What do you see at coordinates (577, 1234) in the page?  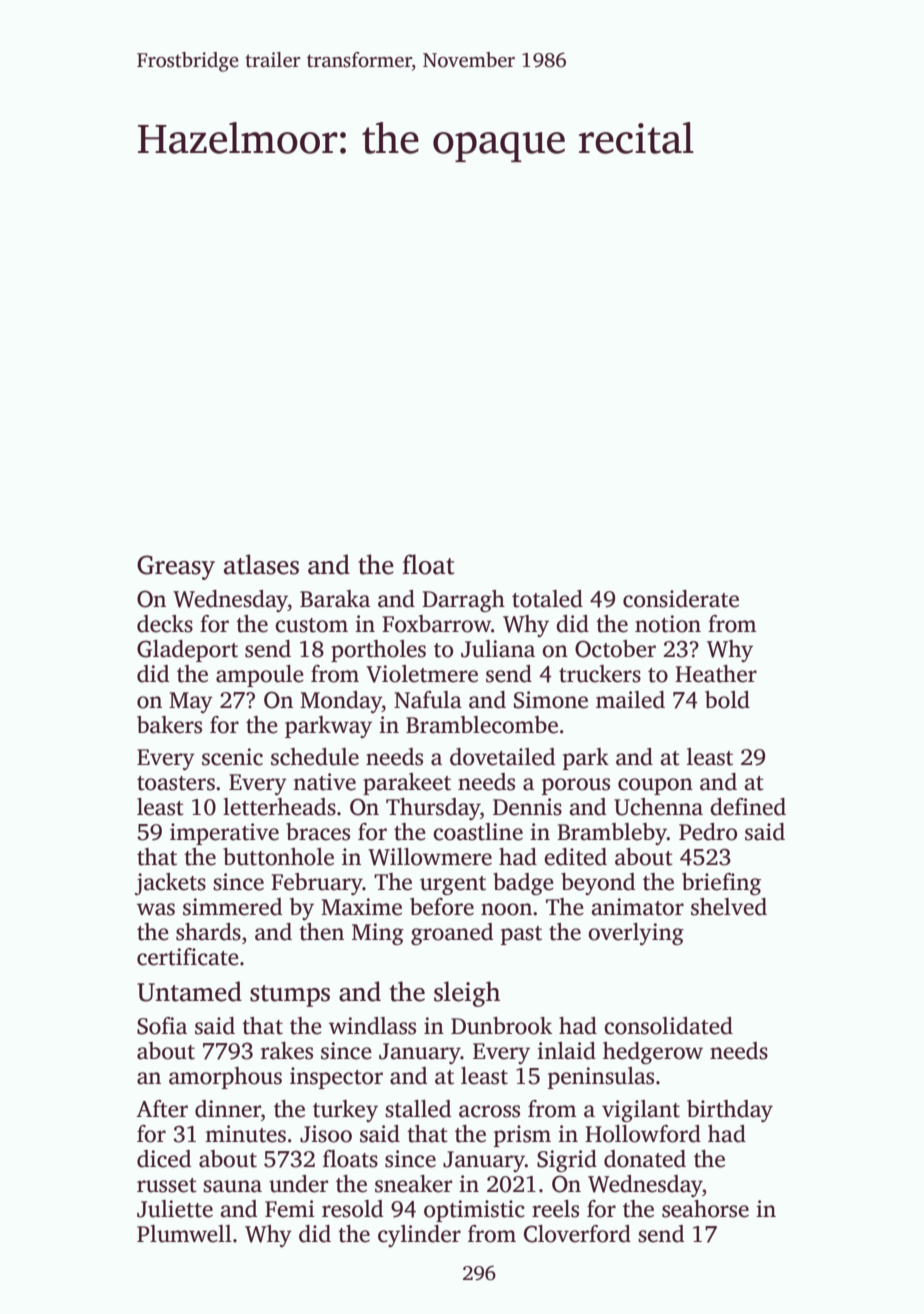 I see `Cloverford` at bounding box center [577, 1234].
